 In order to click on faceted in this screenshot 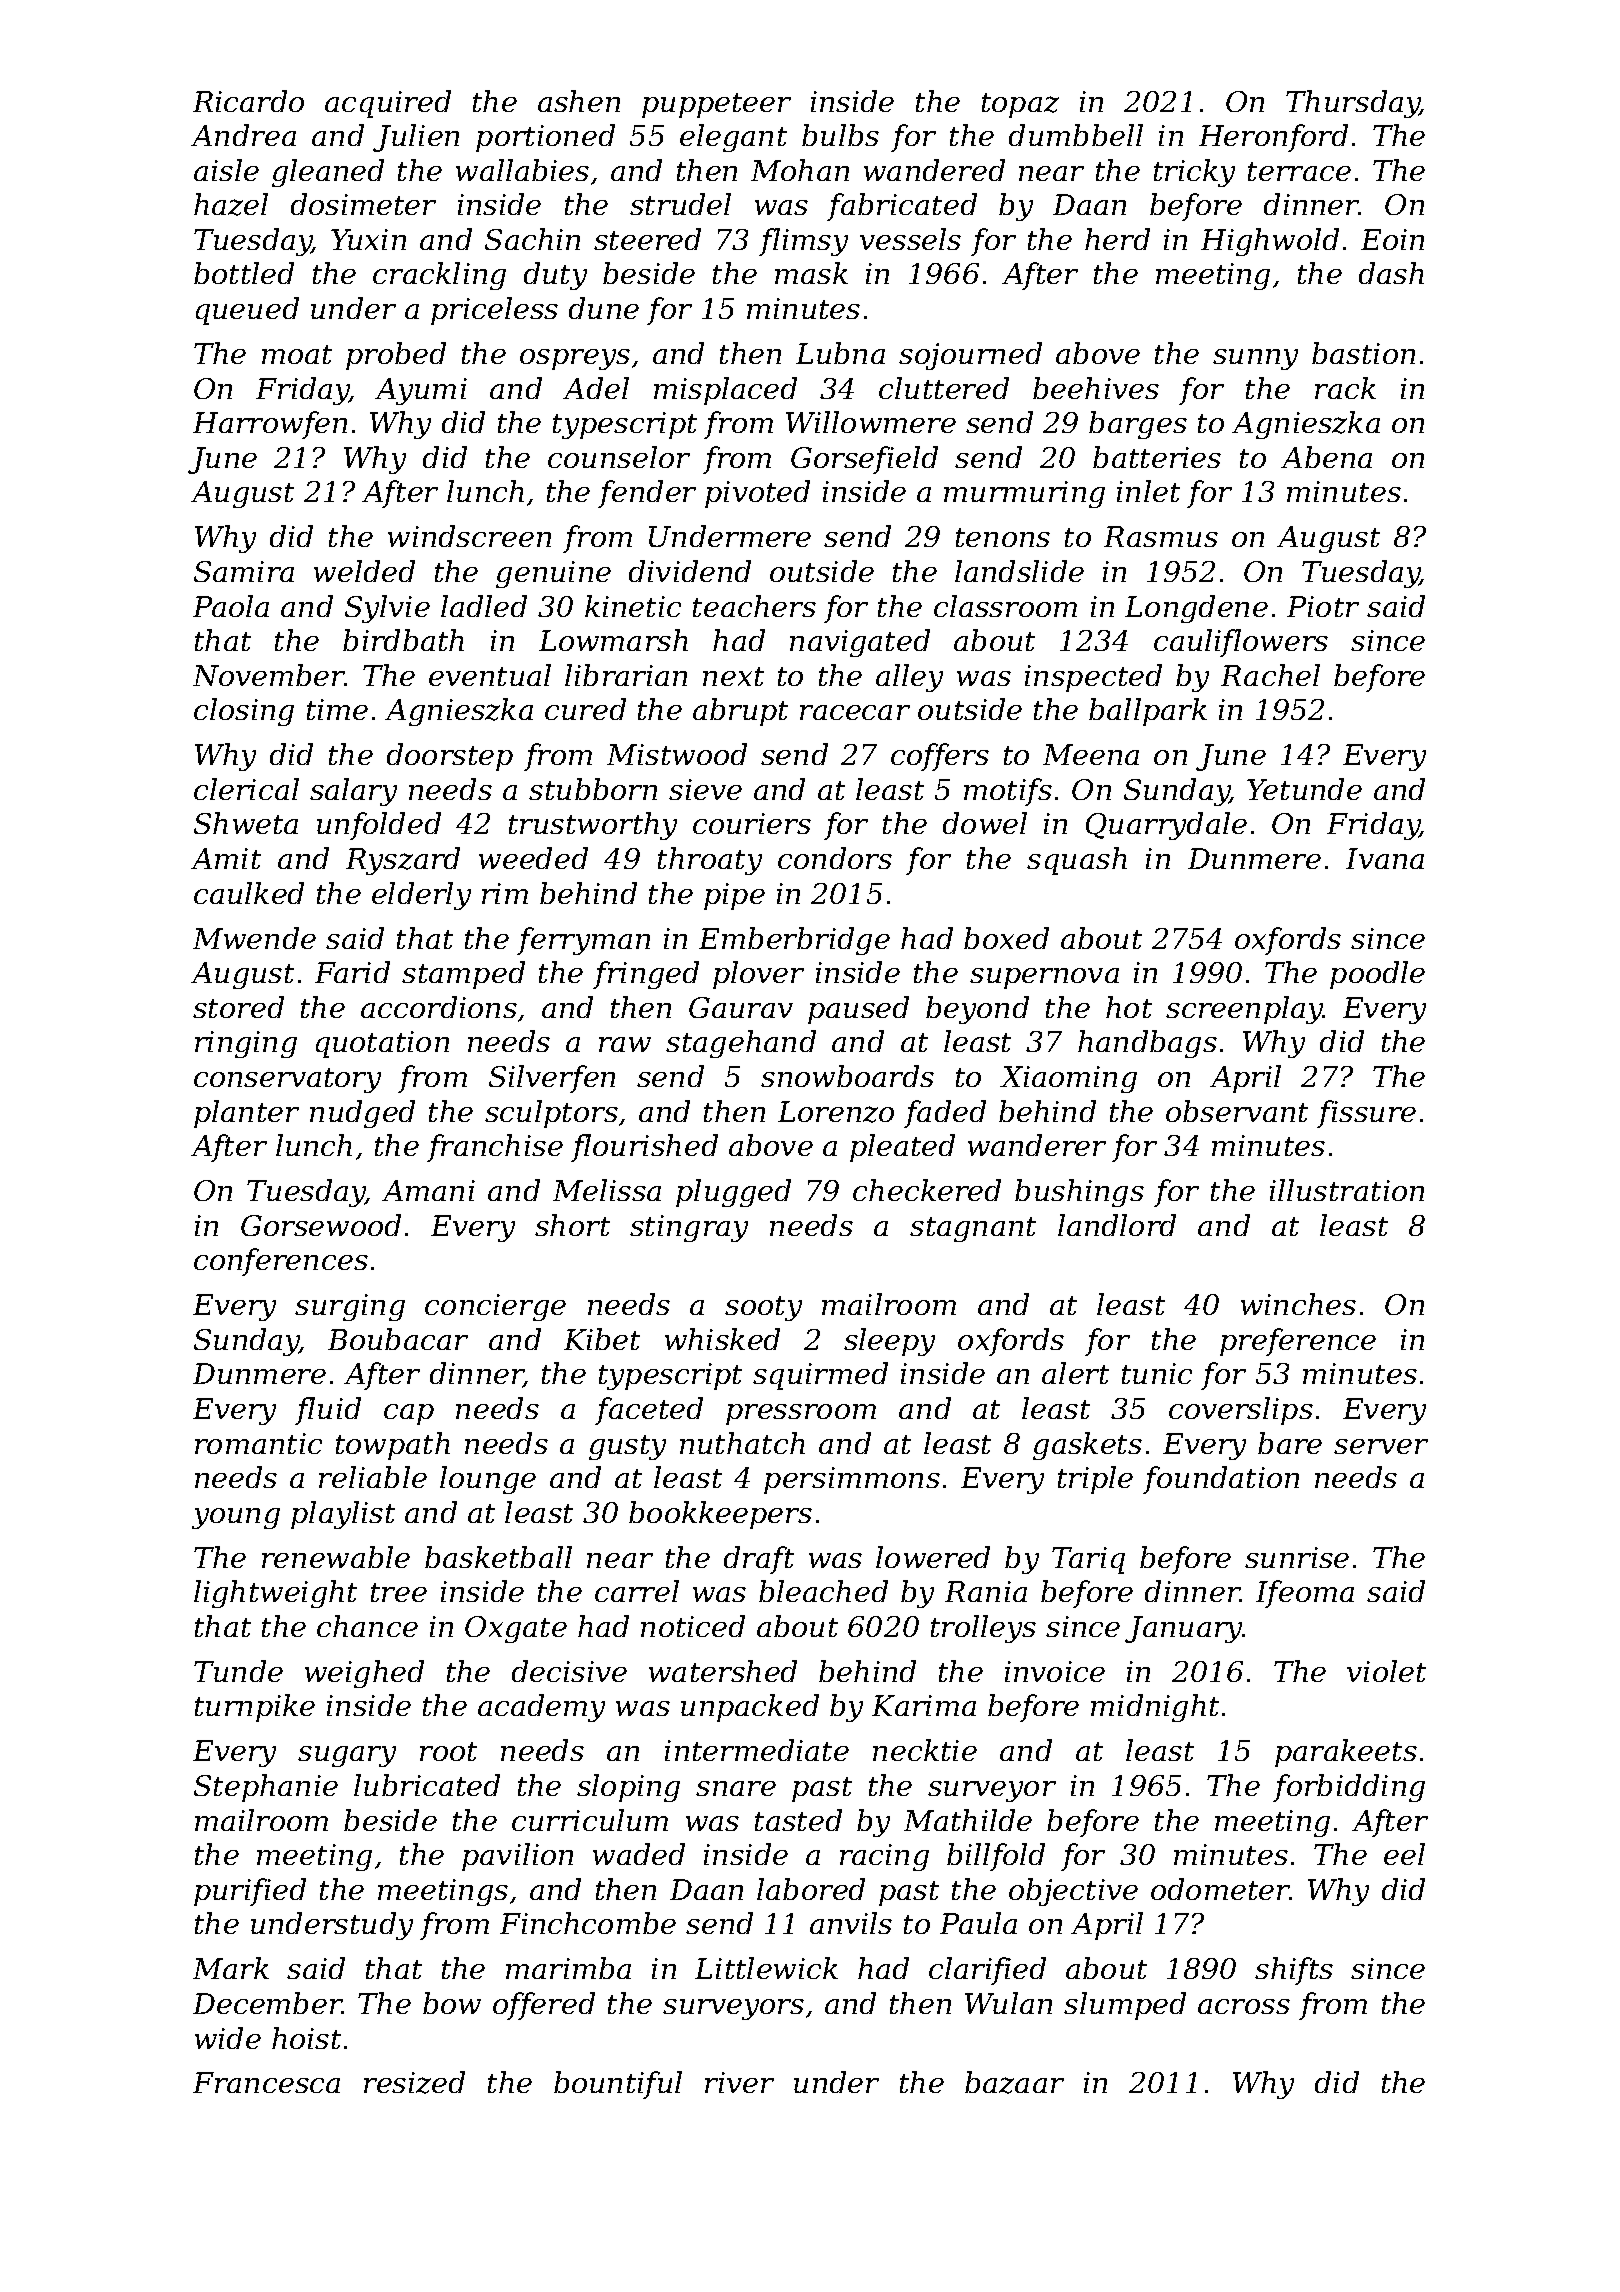, I will do `click(649, 1411)`.
